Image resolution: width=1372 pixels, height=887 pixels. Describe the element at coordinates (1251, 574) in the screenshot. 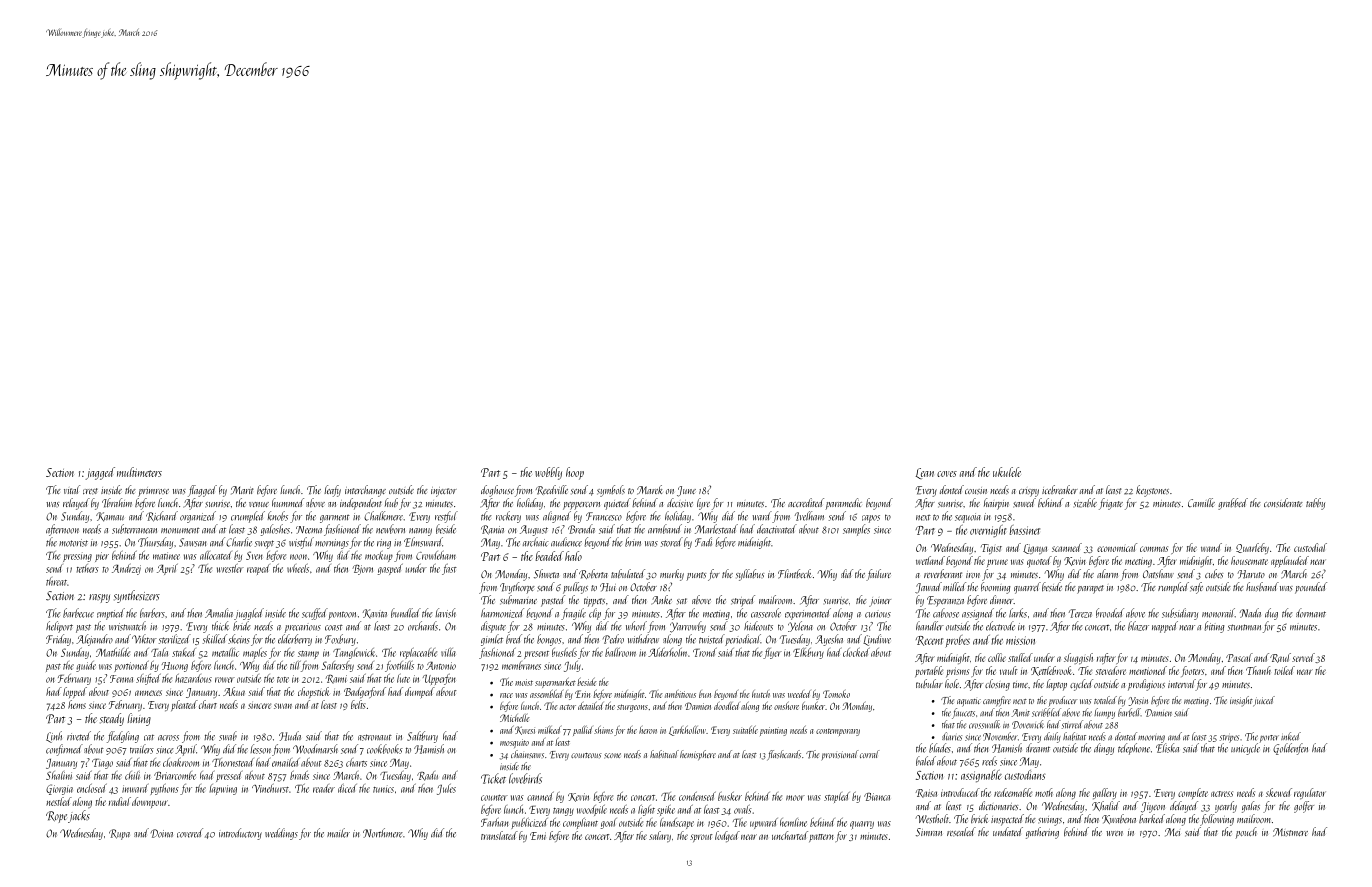

I see `Haruto` at that location.
